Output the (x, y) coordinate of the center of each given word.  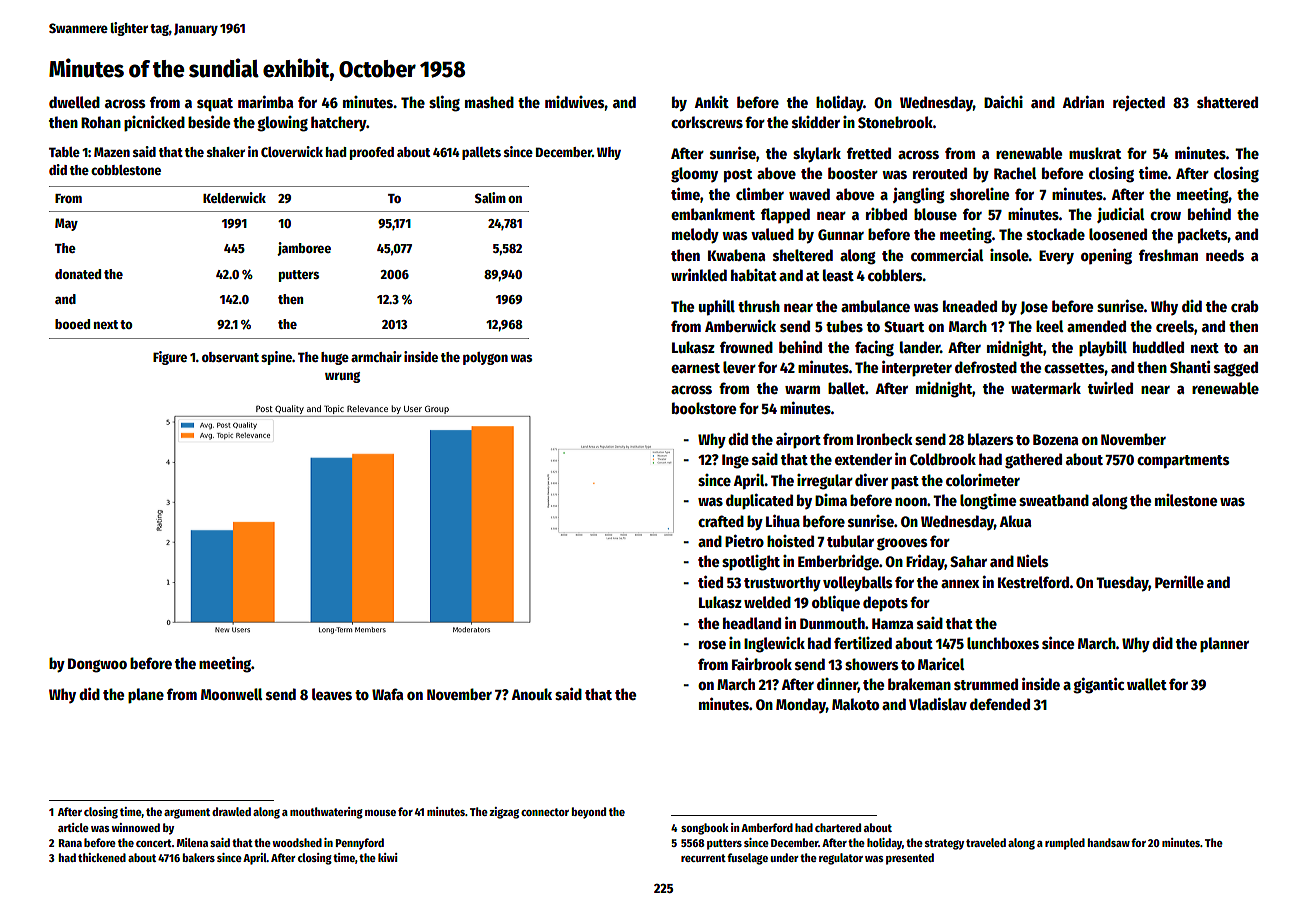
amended (1096, 326)
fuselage (747, 859)
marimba (265, 102)
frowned (746, 347)
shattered (1227, 102)
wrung (342, 377)
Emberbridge (838, 562)
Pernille (1179, 581)
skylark (817, 155)
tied (710, 581)
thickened (102, 857)
